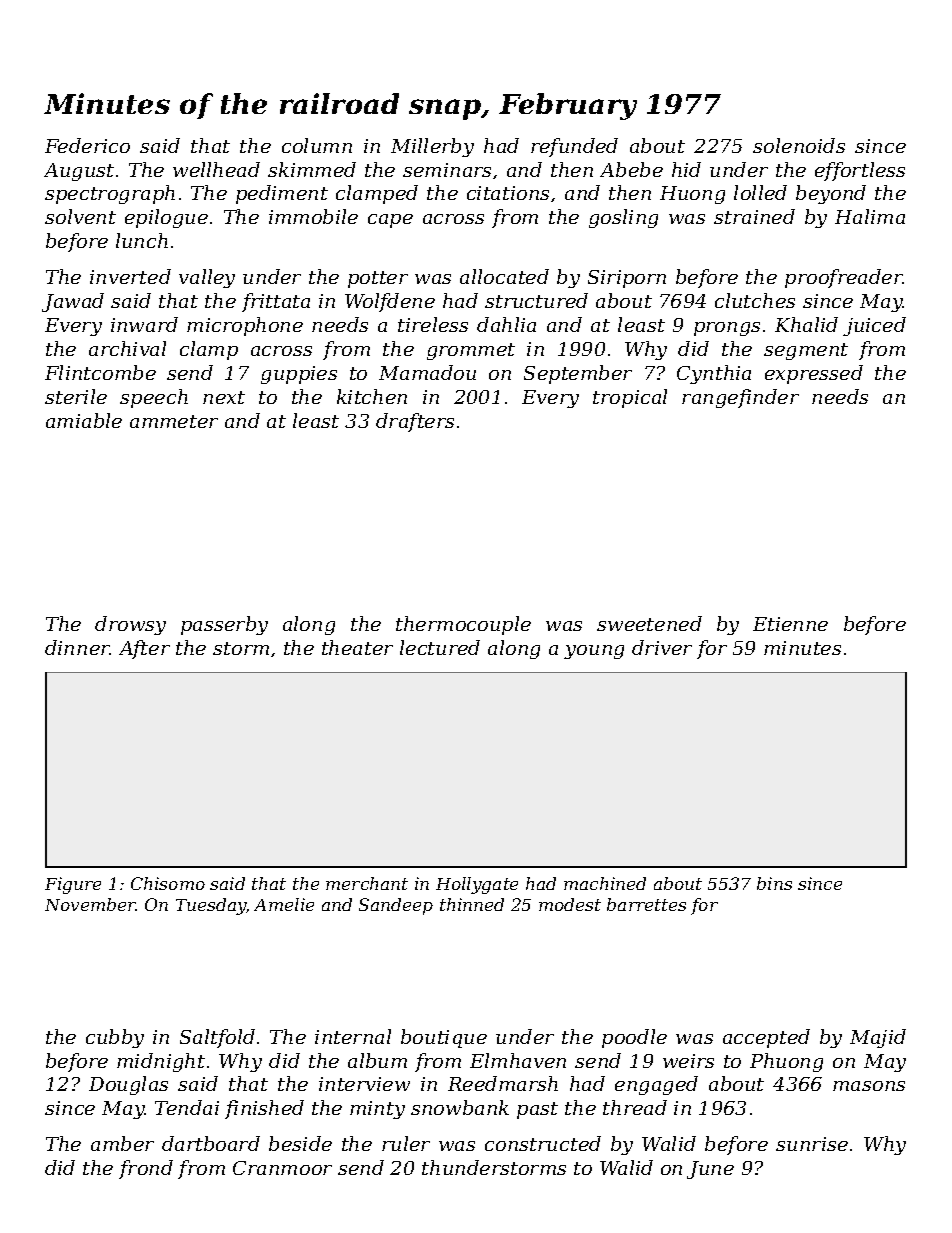 The height and width of the image is (1233, 952). What do you see at coordinates (774, 883) in the image?
I see `bins` at bounding box center [774, 883].
